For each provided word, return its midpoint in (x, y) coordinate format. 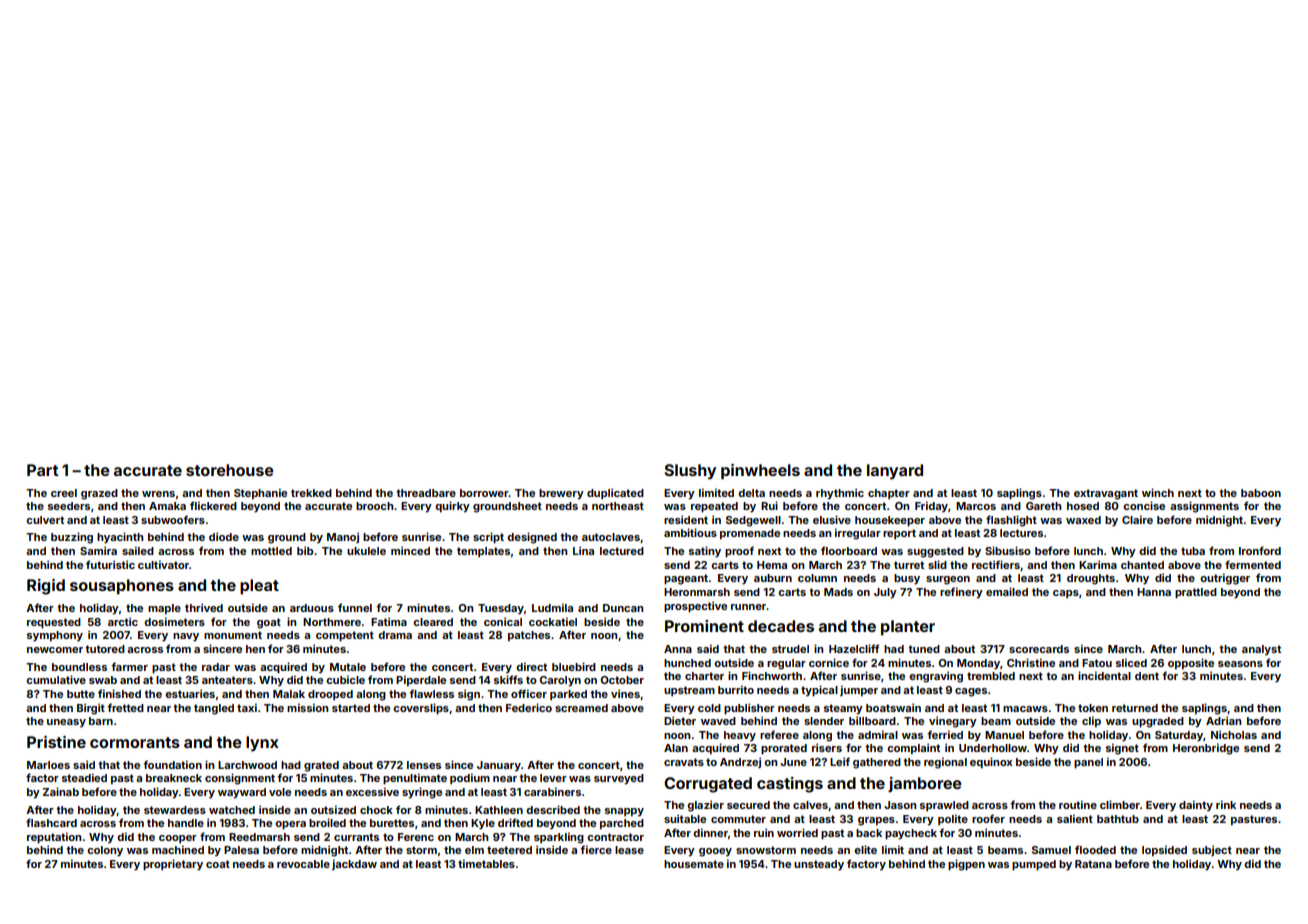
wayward (242, 793)
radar (216, 667)
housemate (694, 864)
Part (42, 470)
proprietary (173, 865)
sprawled (944, 806)
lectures (1021, 533)
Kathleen (499, 810)
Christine (1031, 662)
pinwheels (760, 472)
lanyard (895, 472)
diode (224, 536)
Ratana (1093, 864)
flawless (431, 693)
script (488, 538)
